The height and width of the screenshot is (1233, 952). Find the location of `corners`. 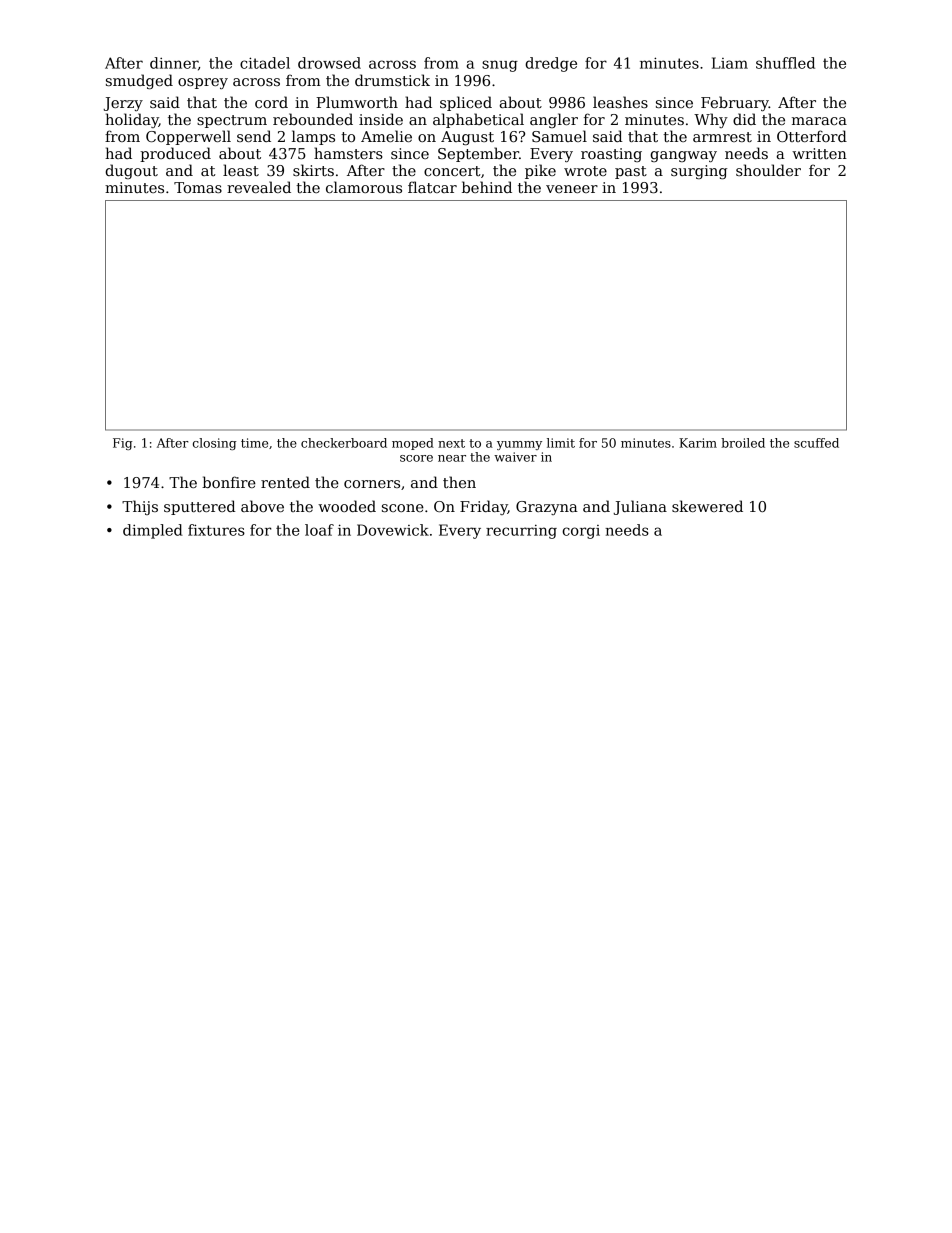

corners is located at coordinates (372, 484).
